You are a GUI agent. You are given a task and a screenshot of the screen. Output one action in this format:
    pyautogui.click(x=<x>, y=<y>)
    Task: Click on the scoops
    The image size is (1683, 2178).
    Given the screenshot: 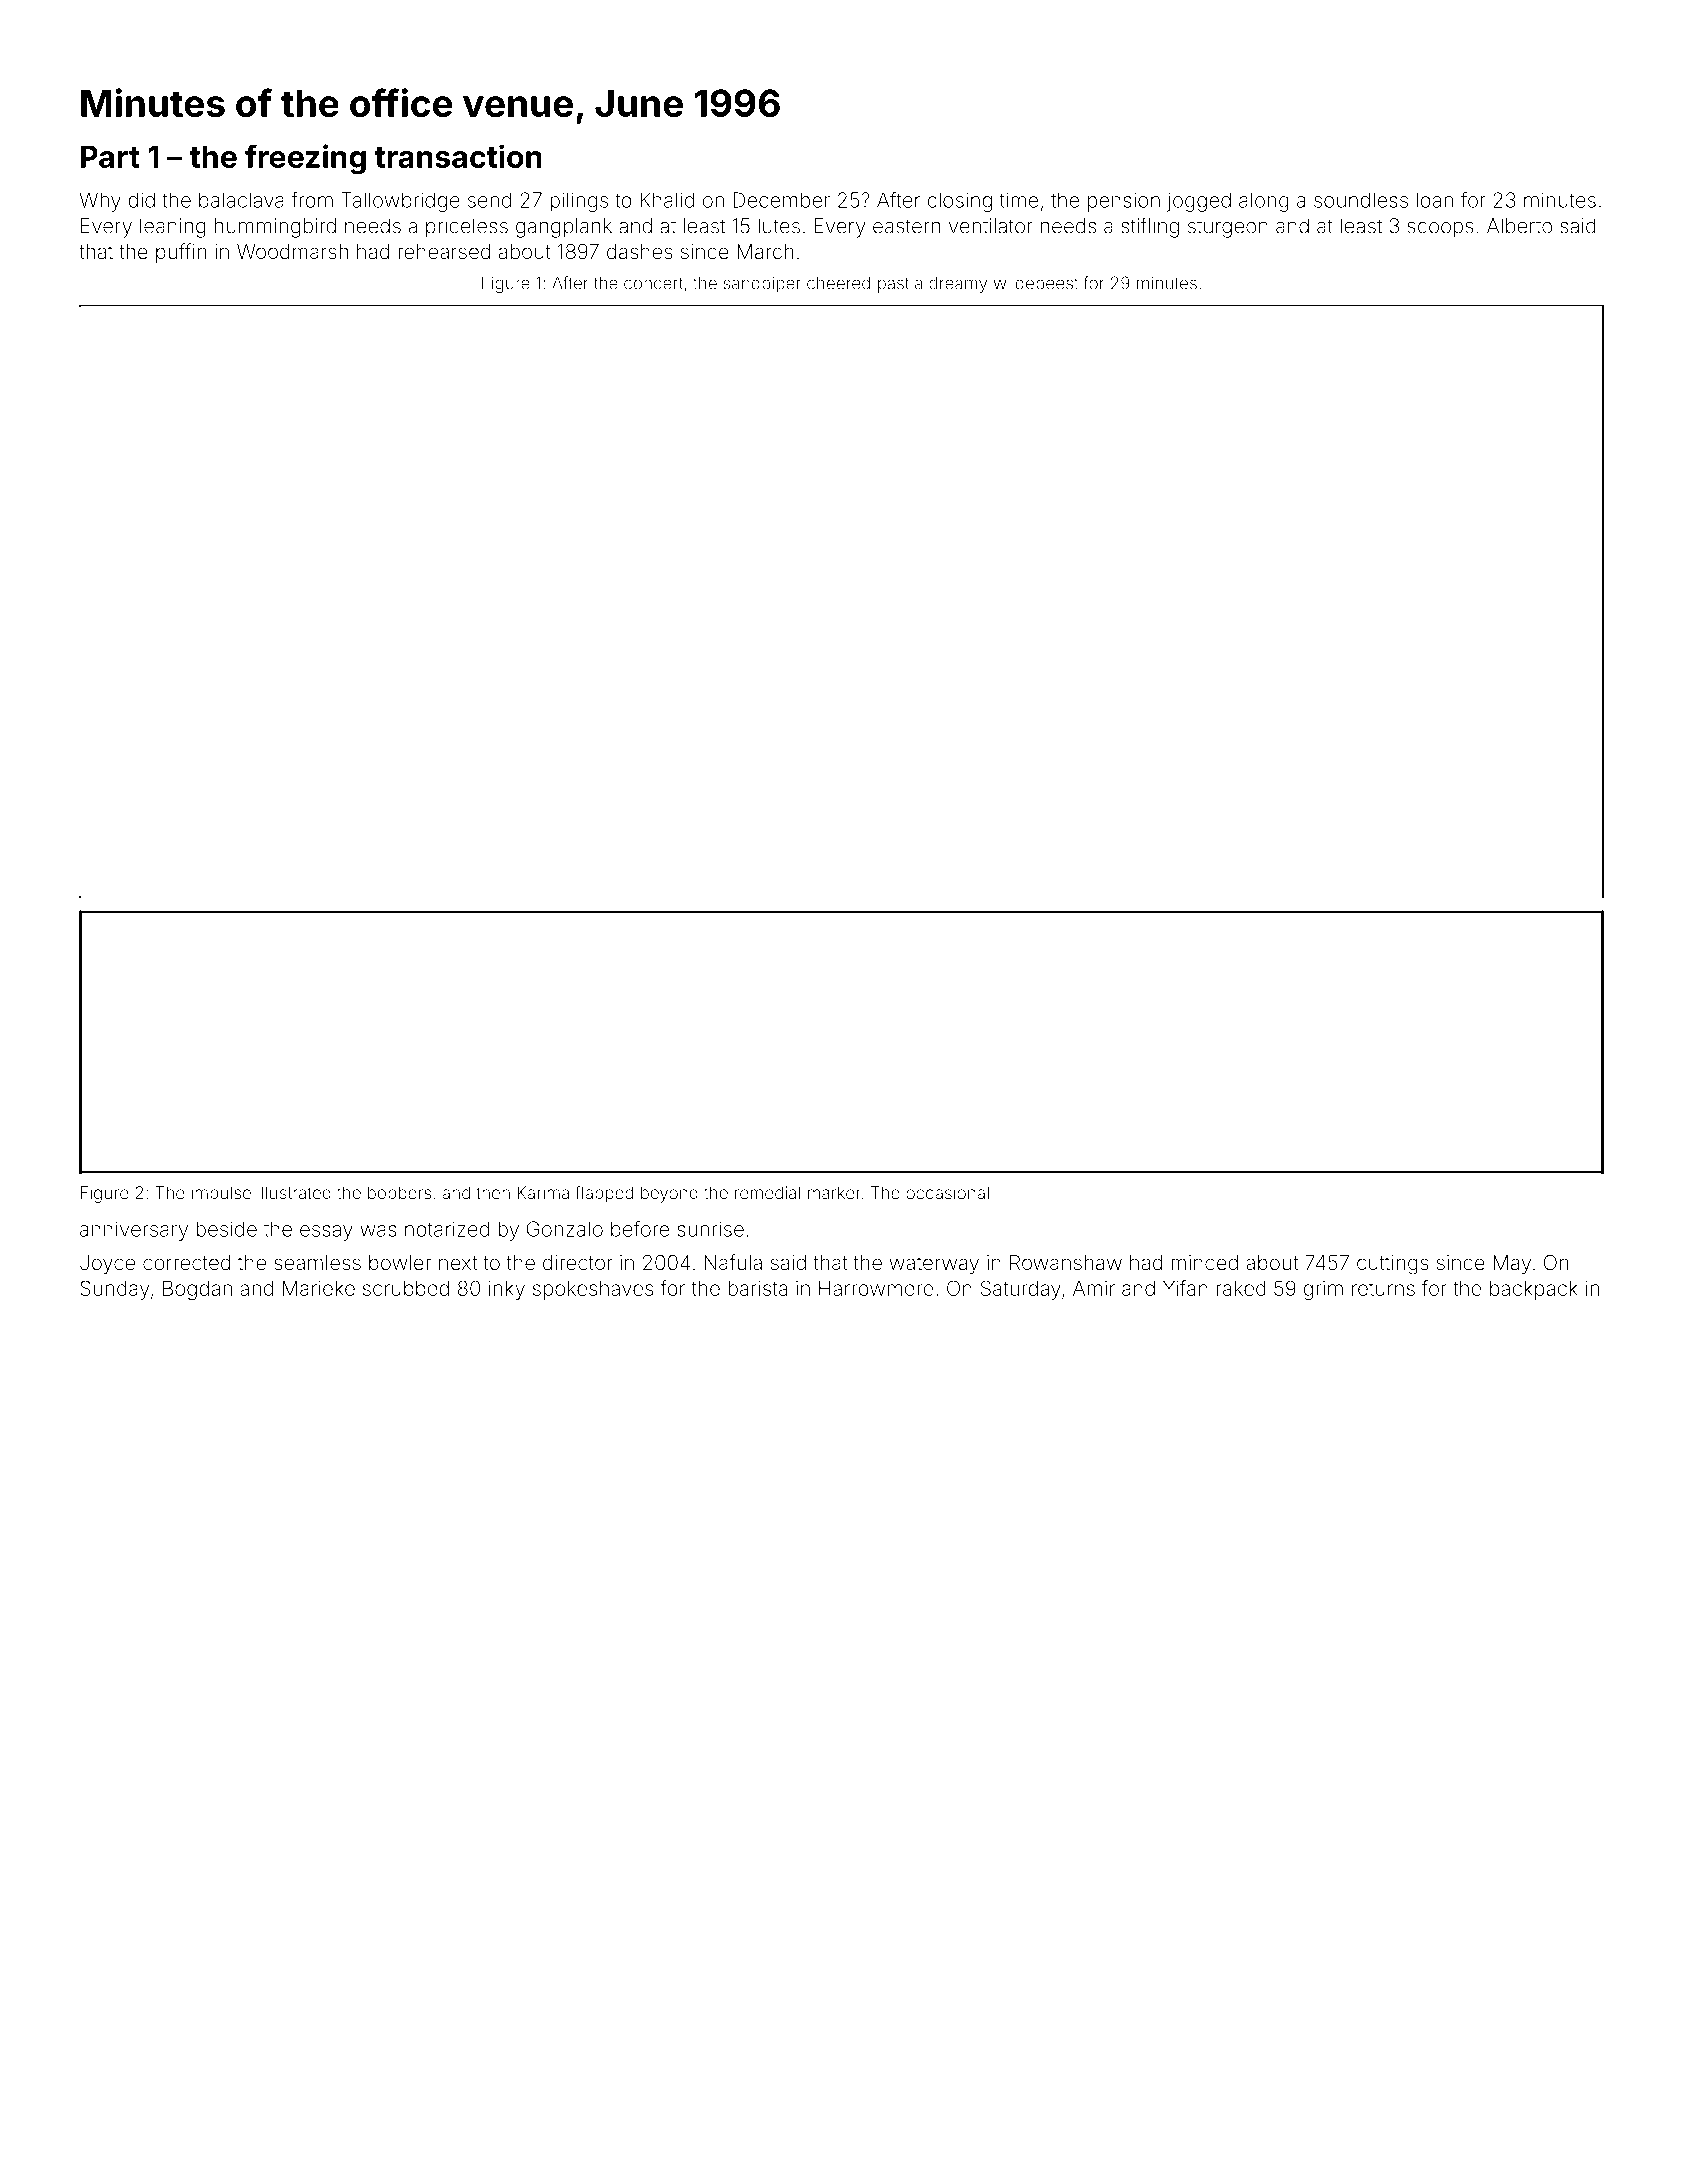 What is the action you would take?
    pyautogui.click(x=1441, y=230)
